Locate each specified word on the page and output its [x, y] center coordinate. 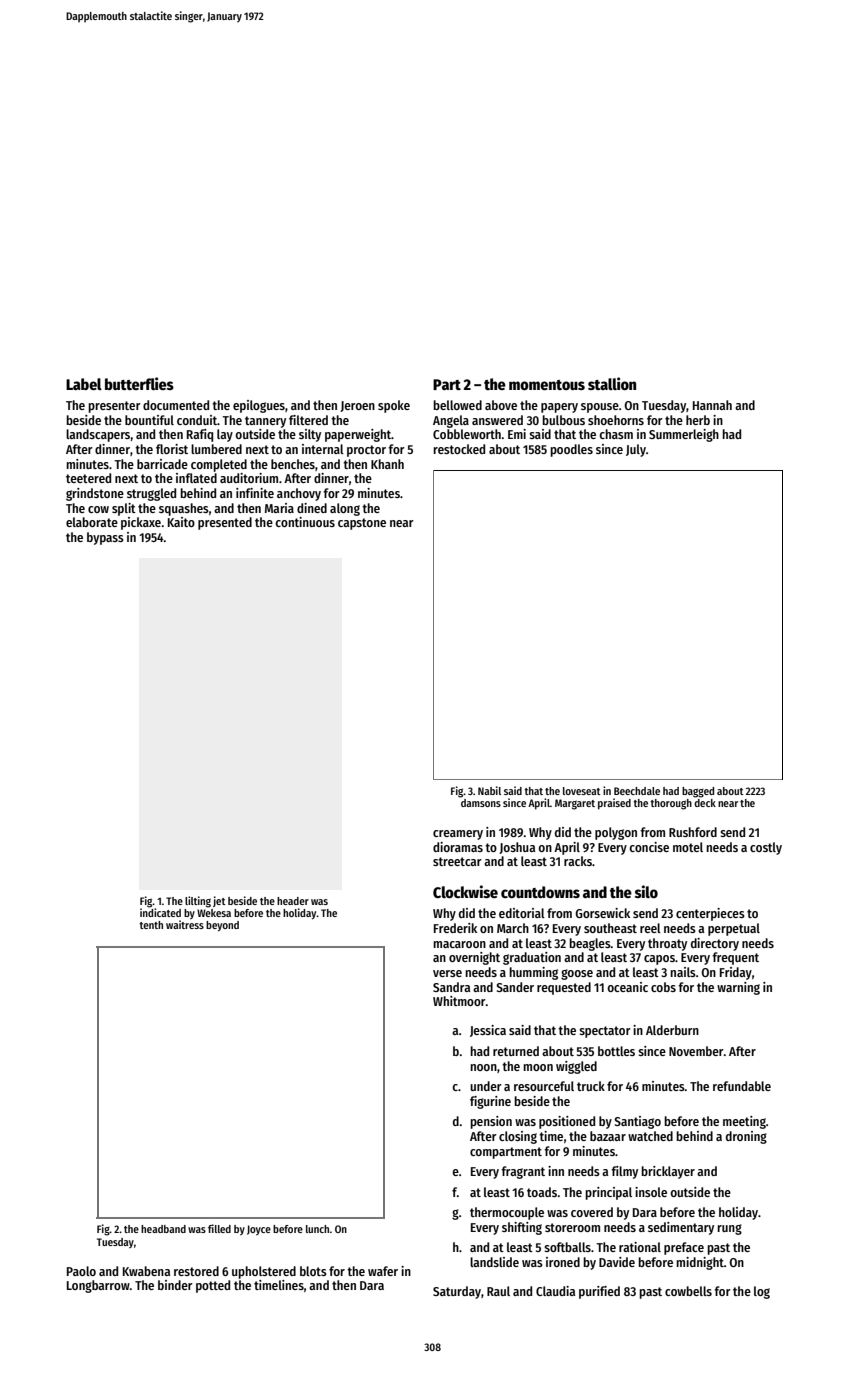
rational [640, 1247]
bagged [698, 792]
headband [163, 1229]
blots [313, 1271]
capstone [362, 524]
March [513, 928]
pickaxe [141, 523]
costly [766, 848]
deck [705, 803]
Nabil [489, 790]
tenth [151, 925]
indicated [160, 912]
